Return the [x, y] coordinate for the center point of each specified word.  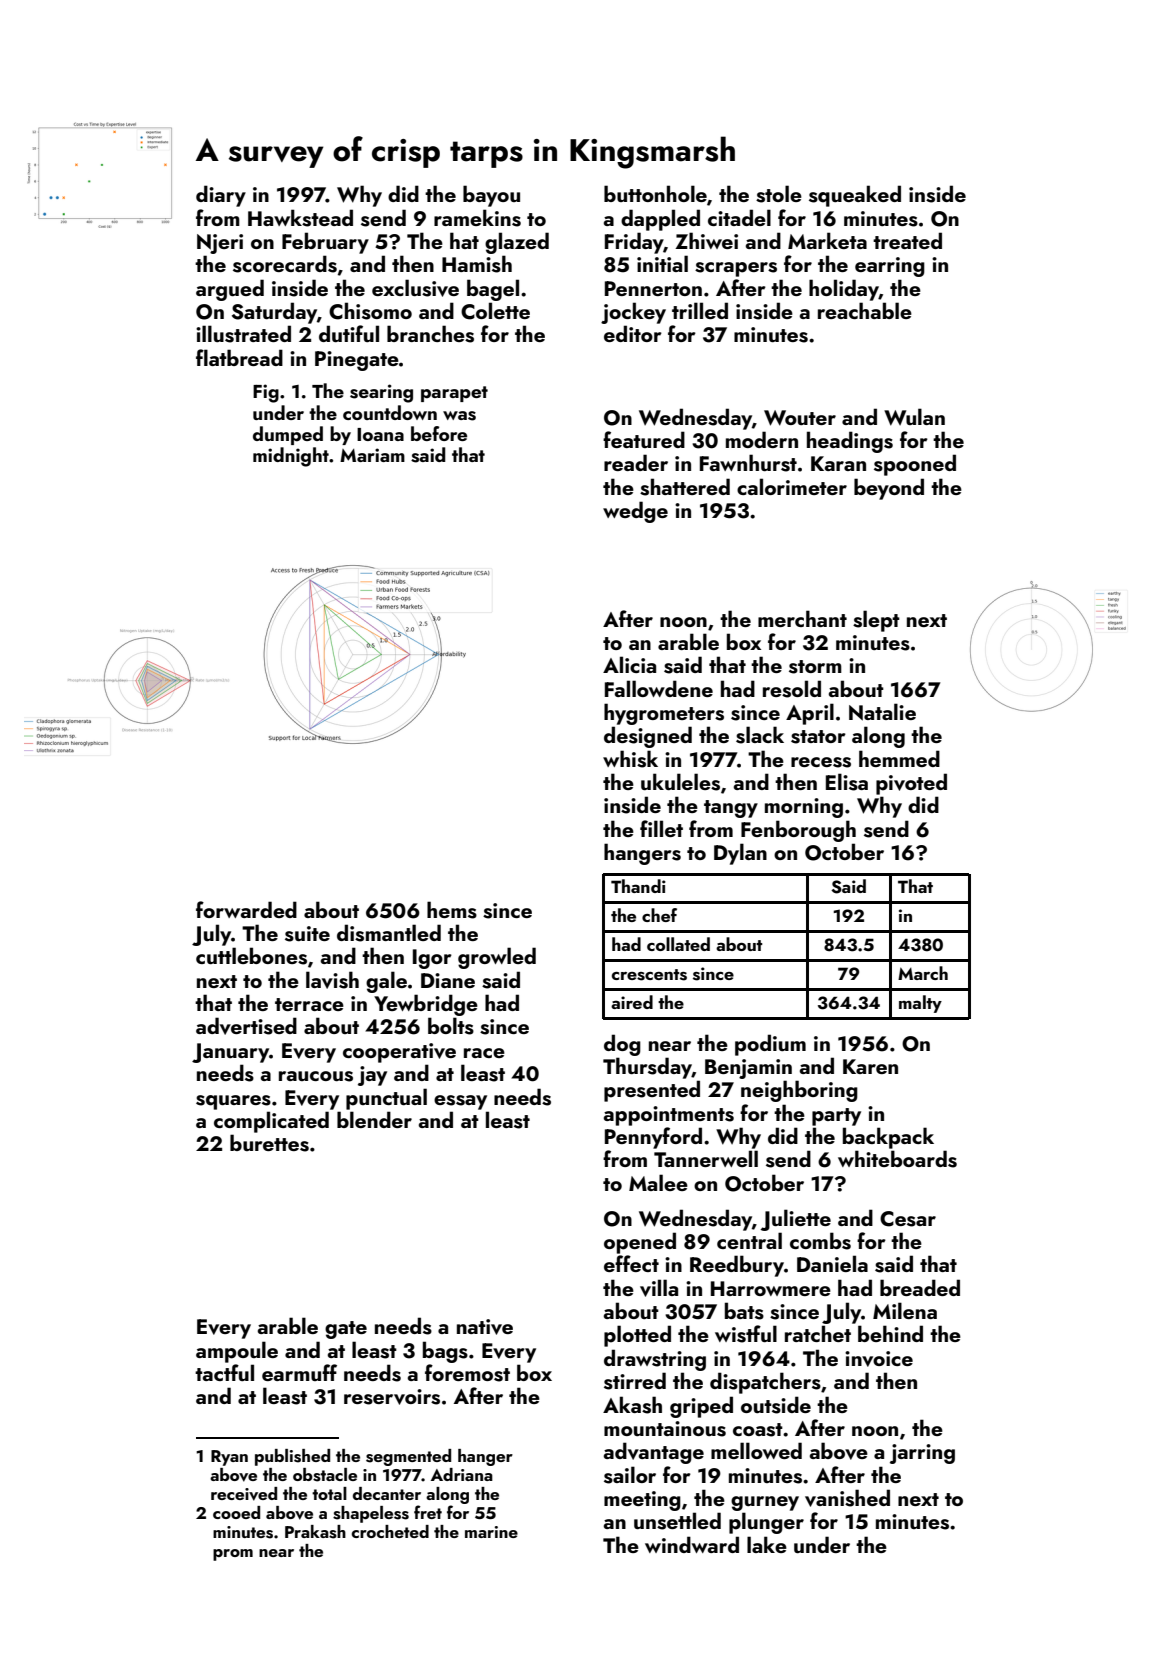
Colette [495, 311]
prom [233, 1555]
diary [221, 196]
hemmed [899, 758]
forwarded [246, 909]
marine [491, 1532]
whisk [630, 759]
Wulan [914, 417]
